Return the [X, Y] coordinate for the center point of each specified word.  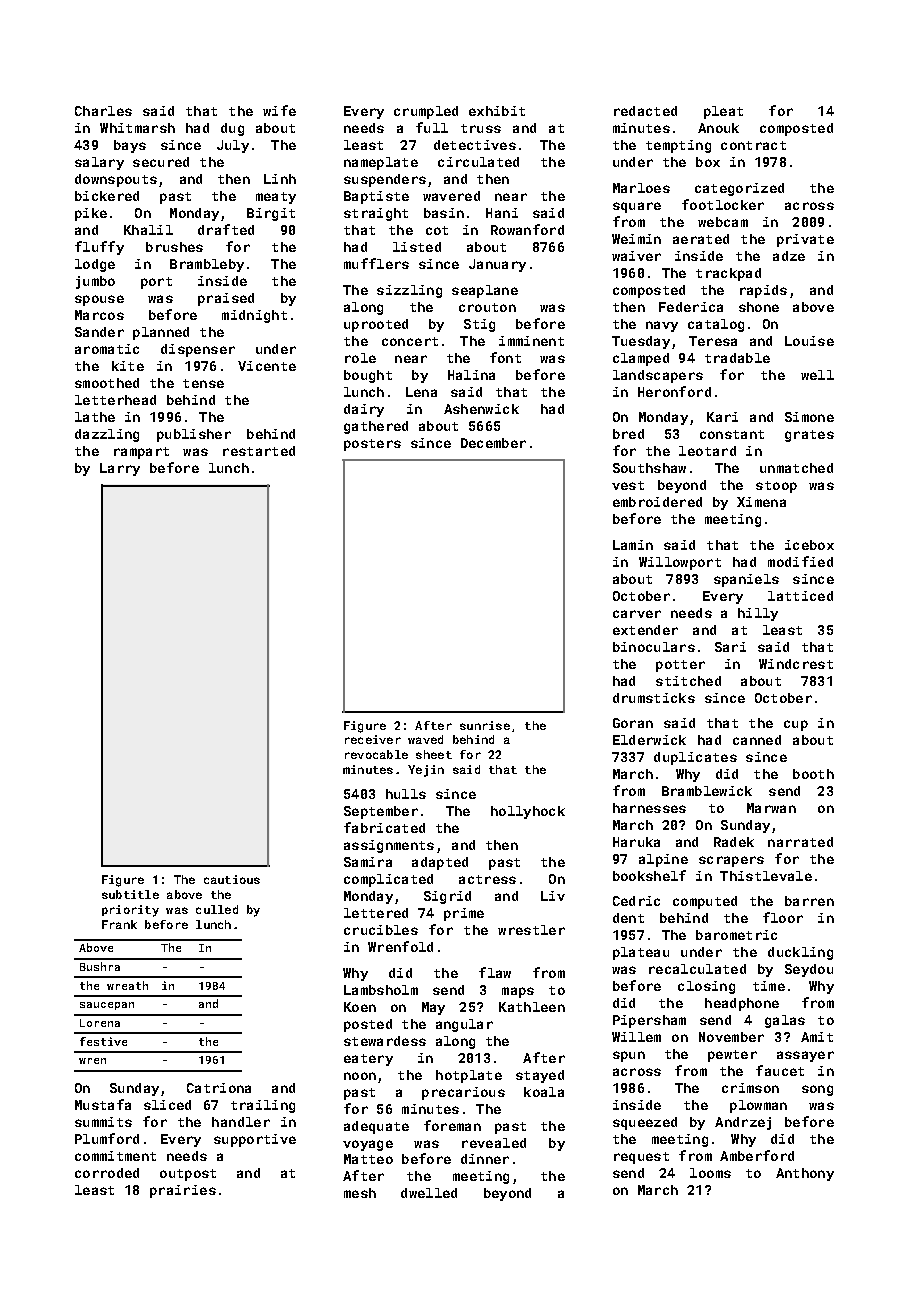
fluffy [99, 248]
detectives [475, 145]
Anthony [805, 1174]
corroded [107, 1173]
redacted [645, 111]
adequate [376, 1127]
